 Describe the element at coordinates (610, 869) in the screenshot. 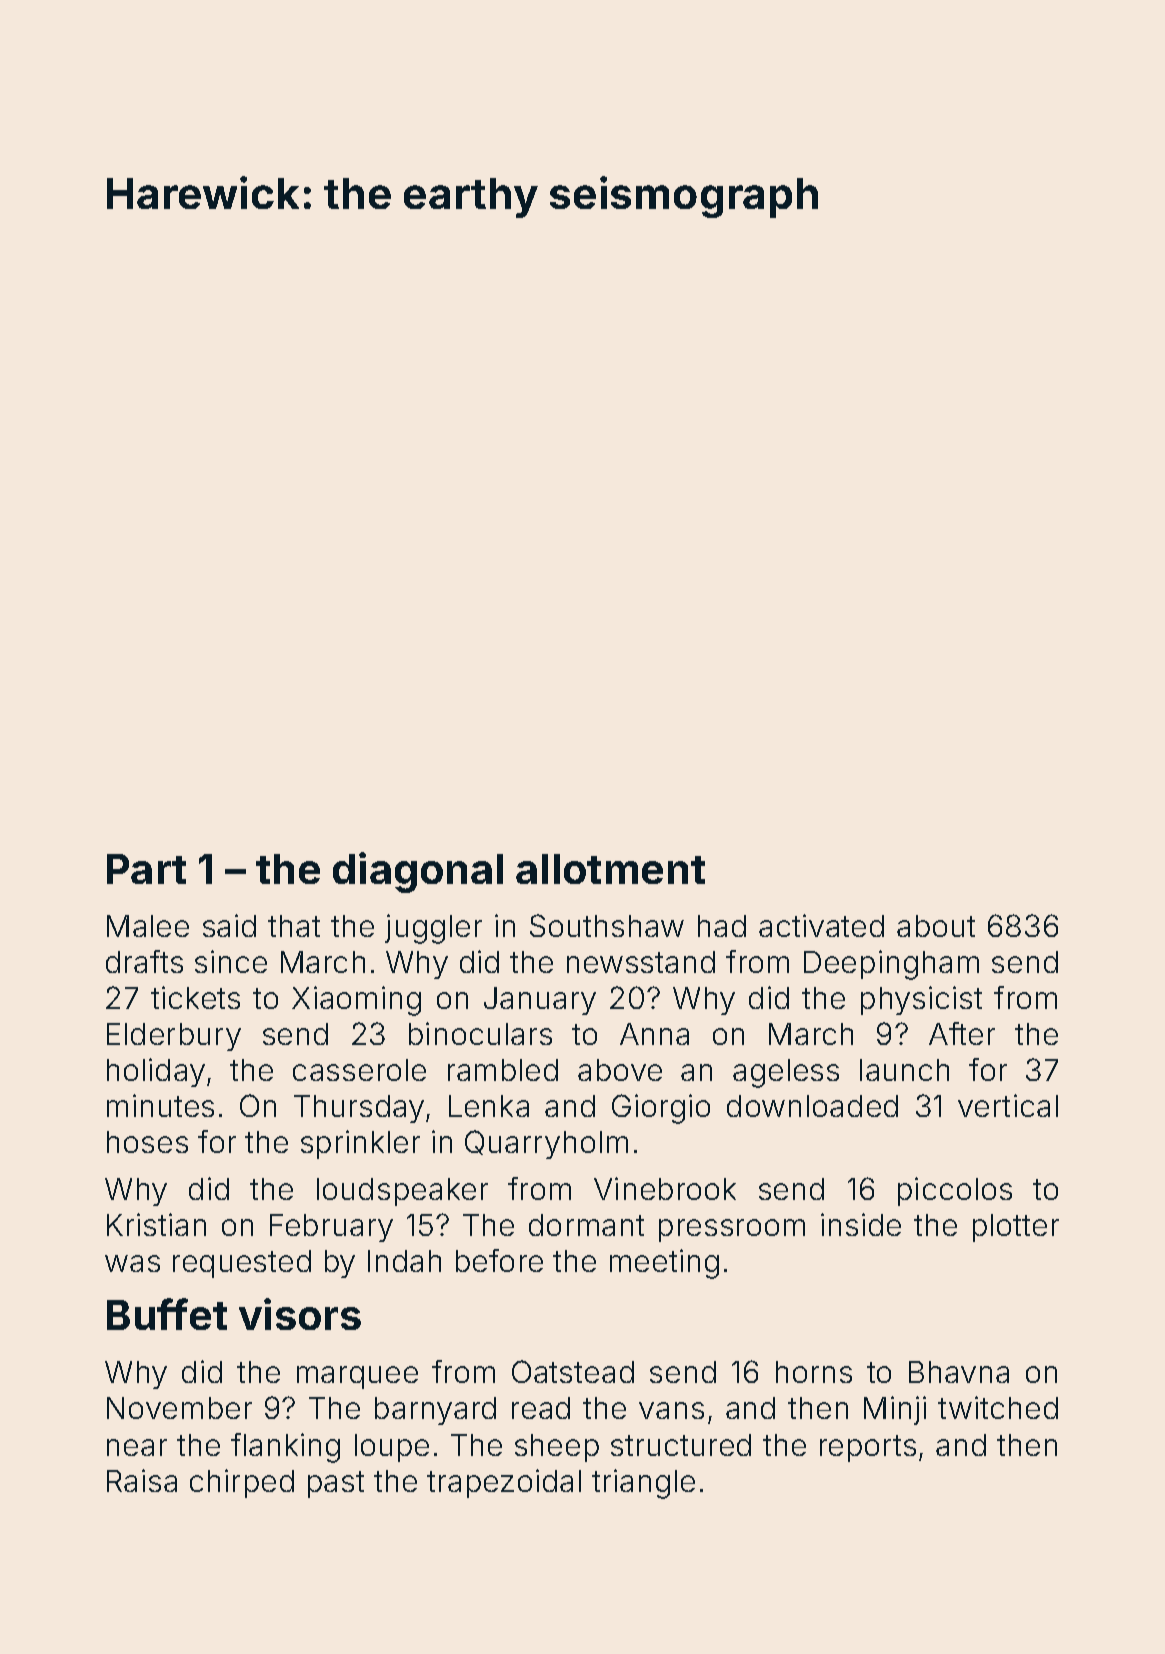

I see `allotment` at that location.
